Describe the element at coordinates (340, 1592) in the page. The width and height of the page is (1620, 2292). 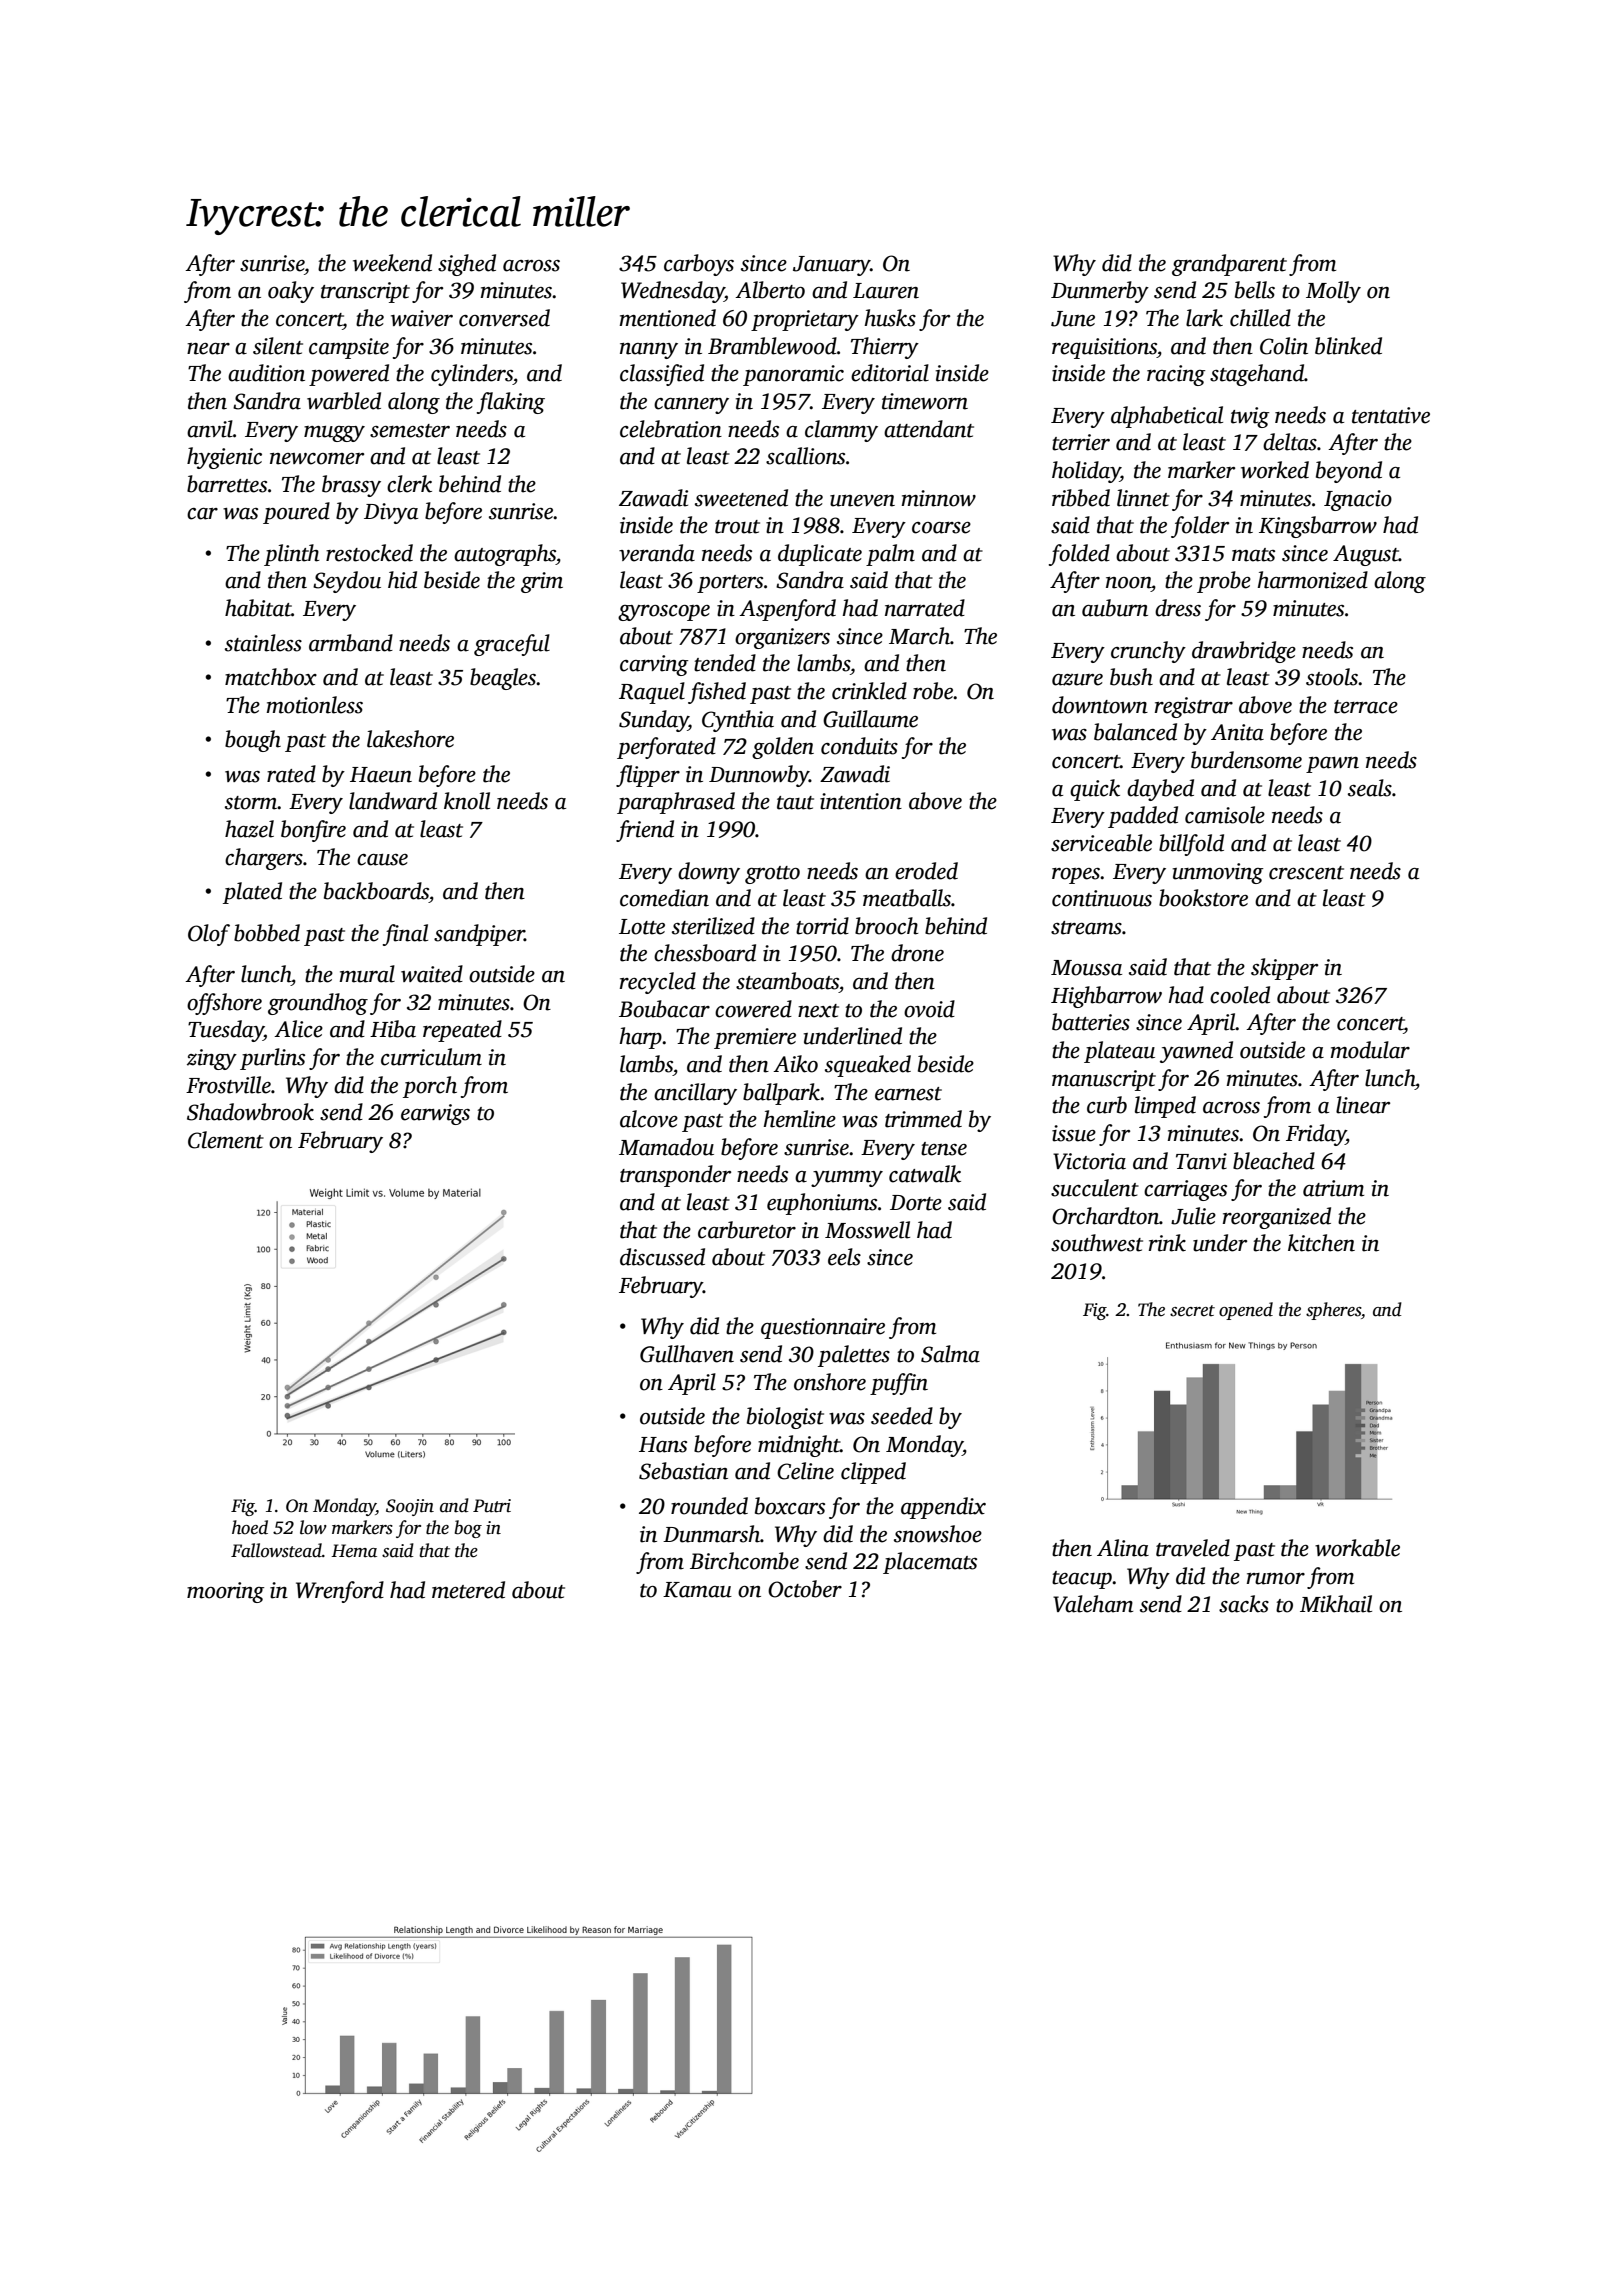
I see `Wrenford` at that location.
